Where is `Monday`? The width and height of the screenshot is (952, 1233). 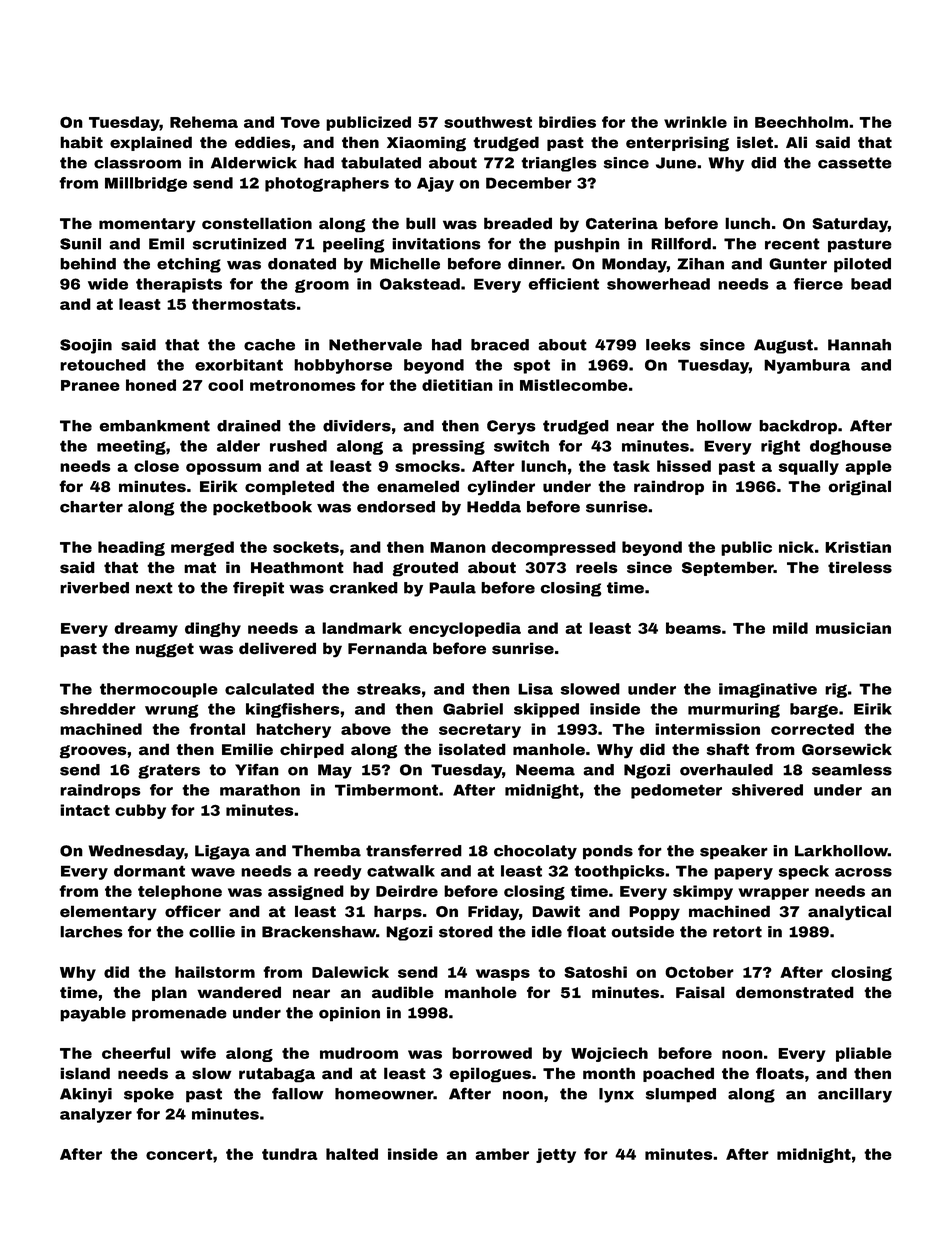
Monday is located at coordinates (634, 265).
